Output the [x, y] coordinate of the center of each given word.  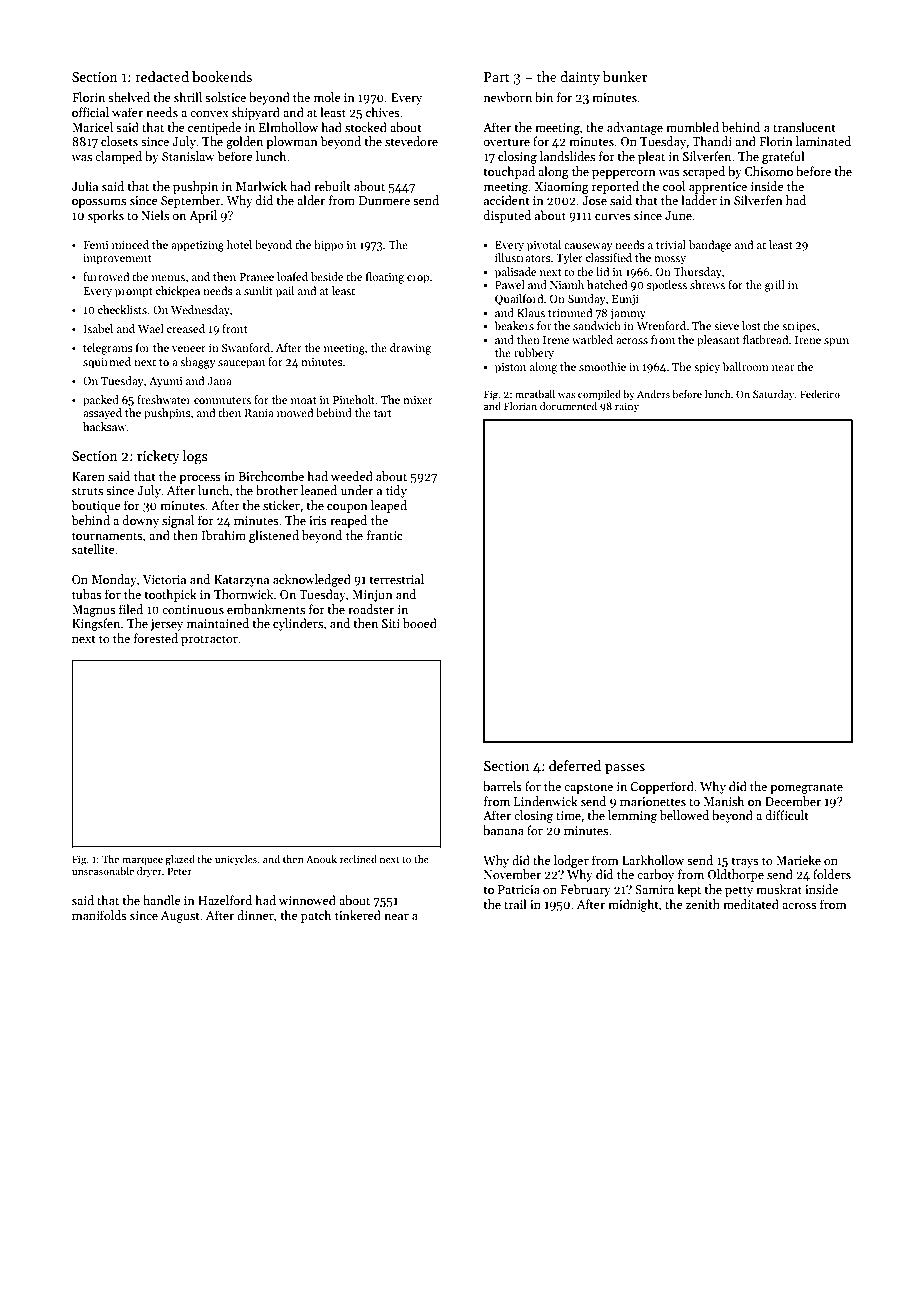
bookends [222, 76]
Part [497, 77]
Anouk [321, 859]
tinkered [358, 915]
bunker [625, 76]
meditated [751, 904]
